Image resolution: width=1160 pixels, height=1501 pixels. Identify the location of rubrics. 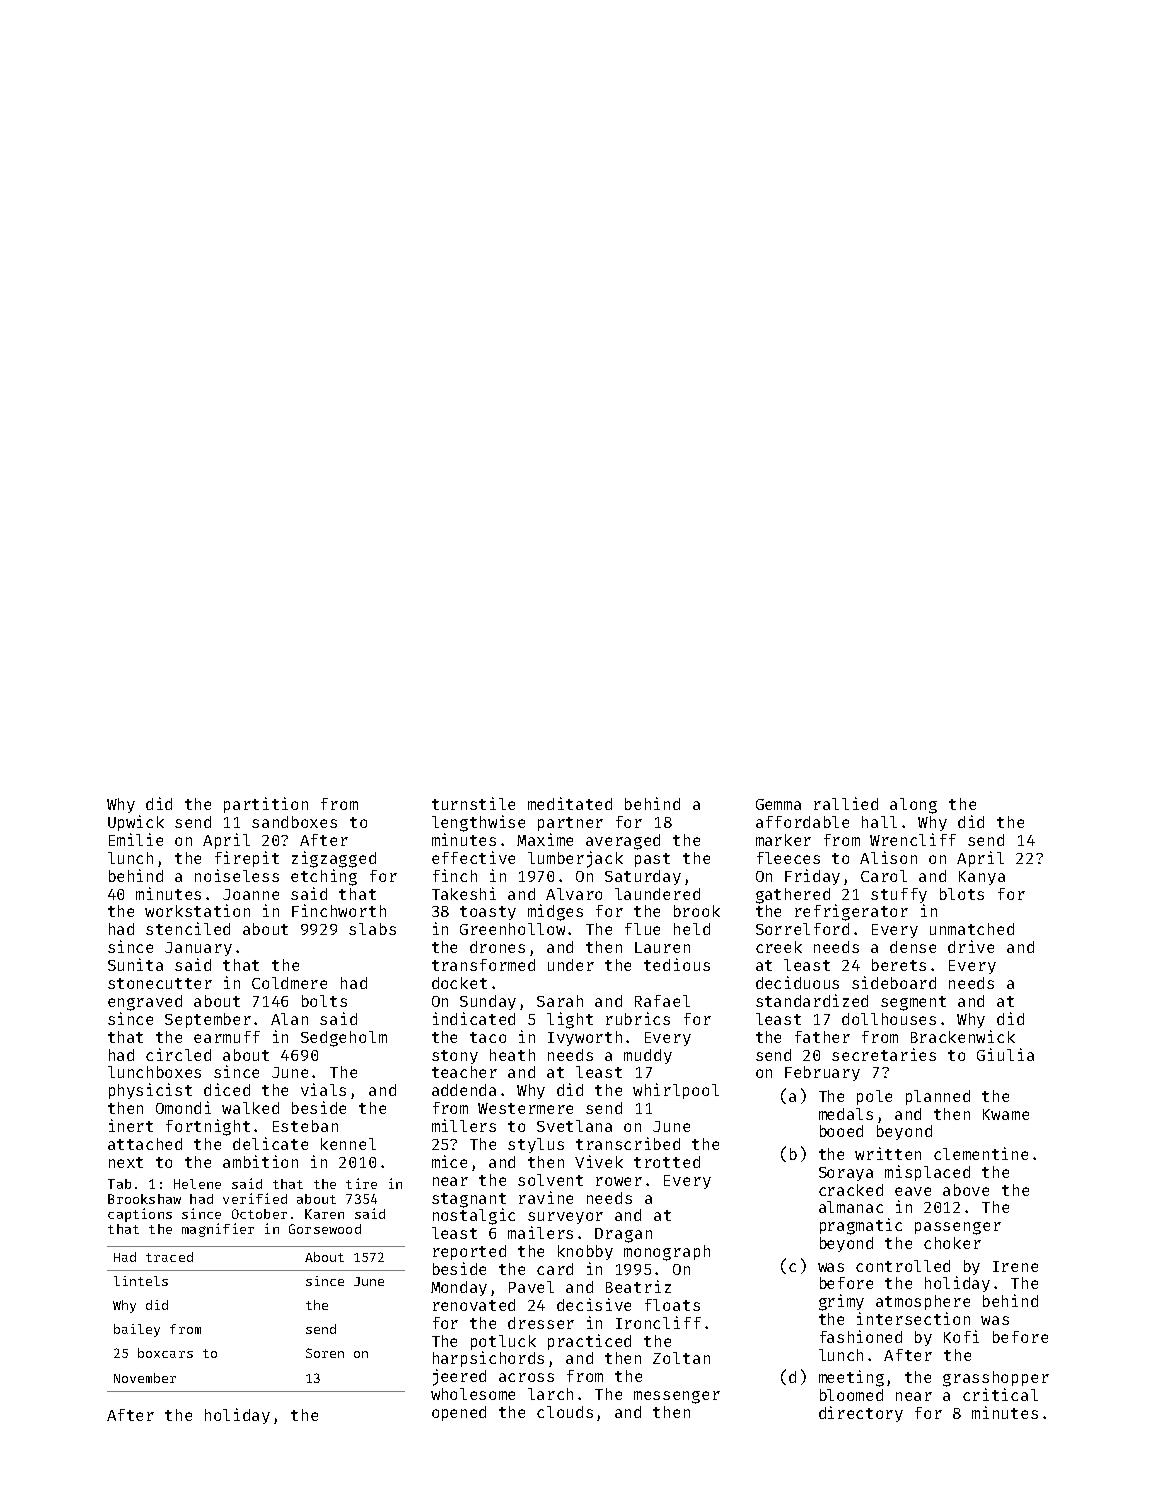
(638, 1018).
